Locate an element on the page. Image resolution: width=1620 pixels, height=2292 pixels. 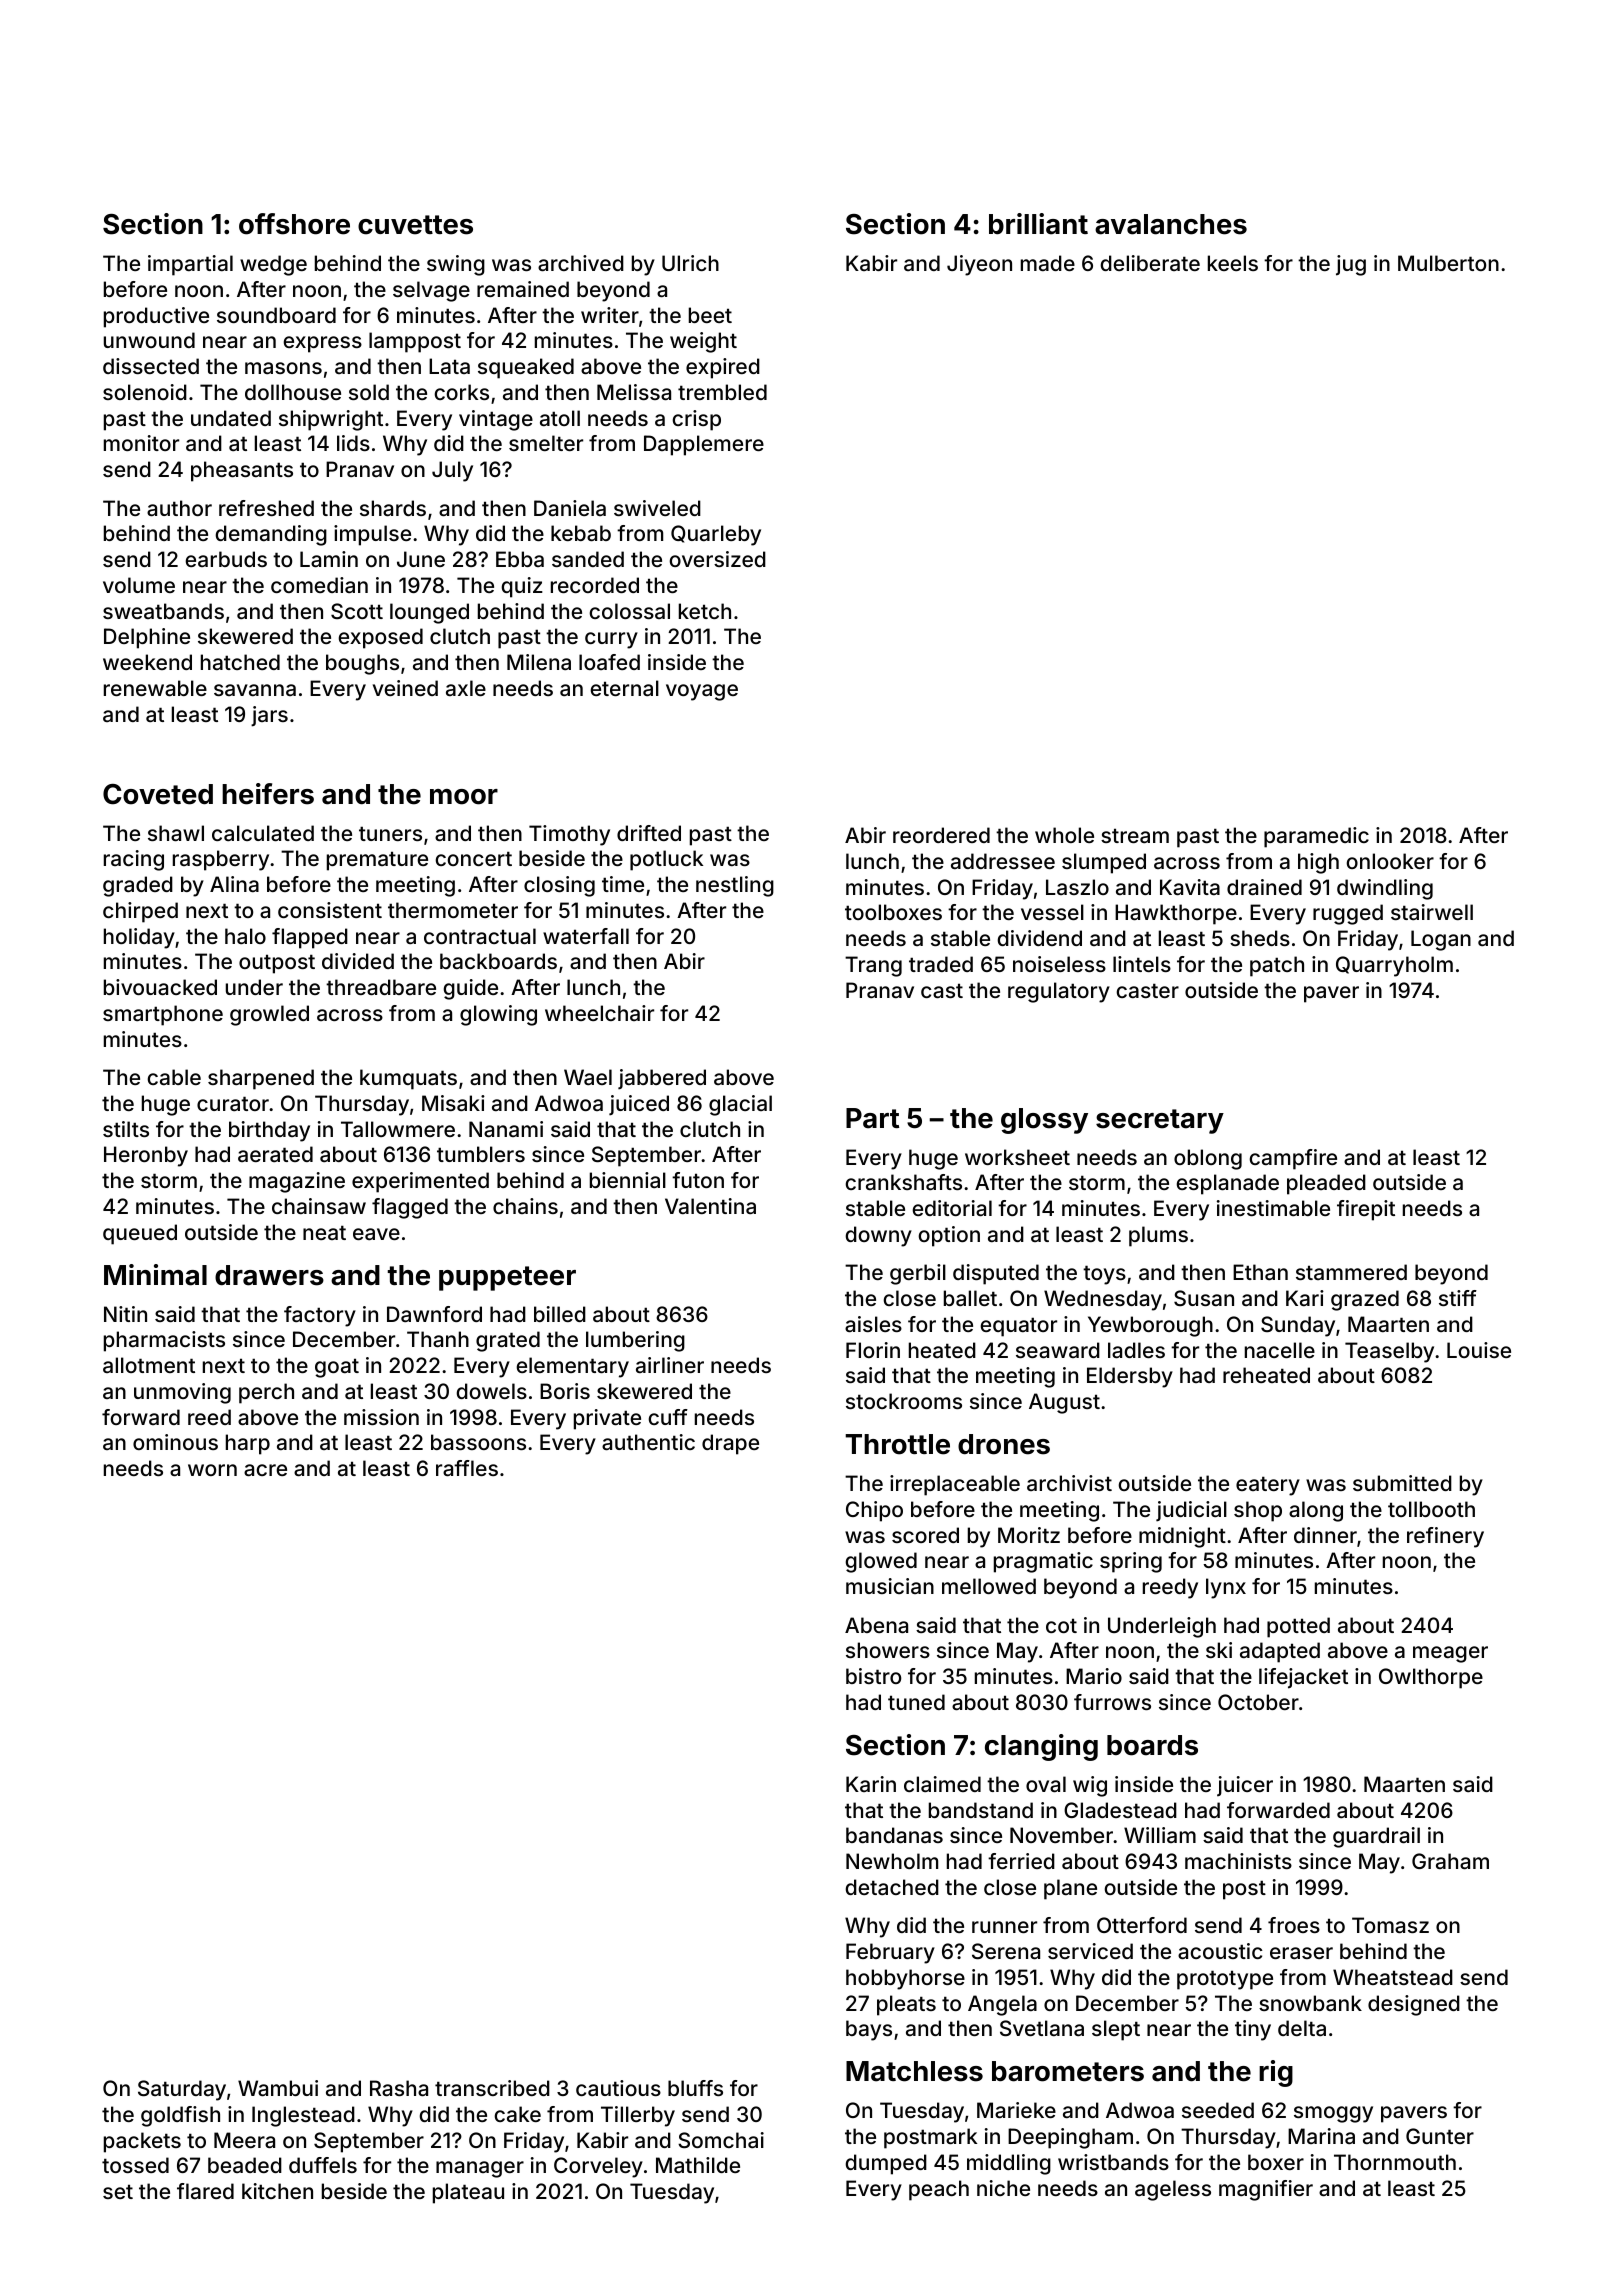
Otterford is located at coordinates (1142, 1925).
